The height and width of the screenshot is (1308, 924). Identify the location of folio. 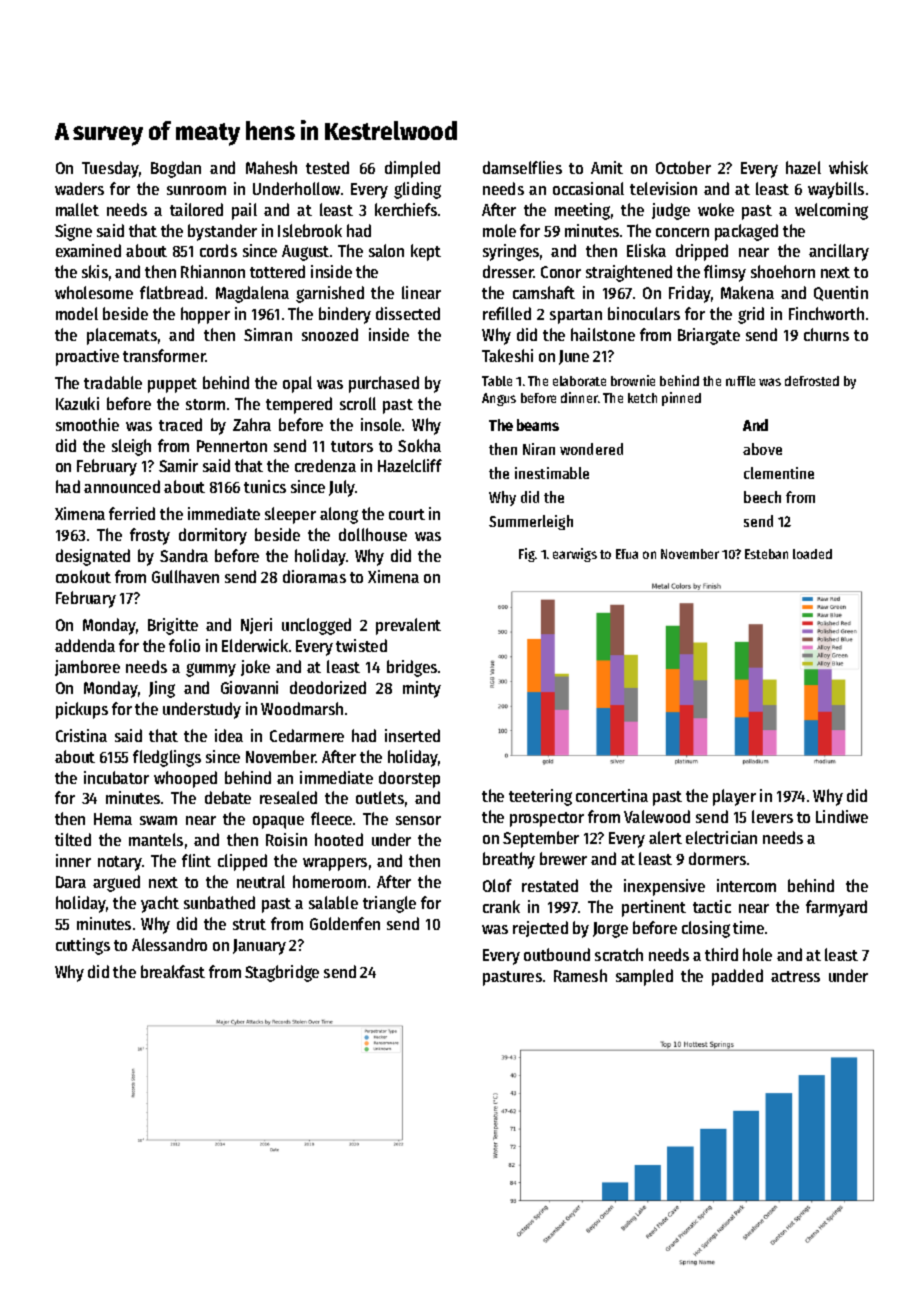
(184, 645).
